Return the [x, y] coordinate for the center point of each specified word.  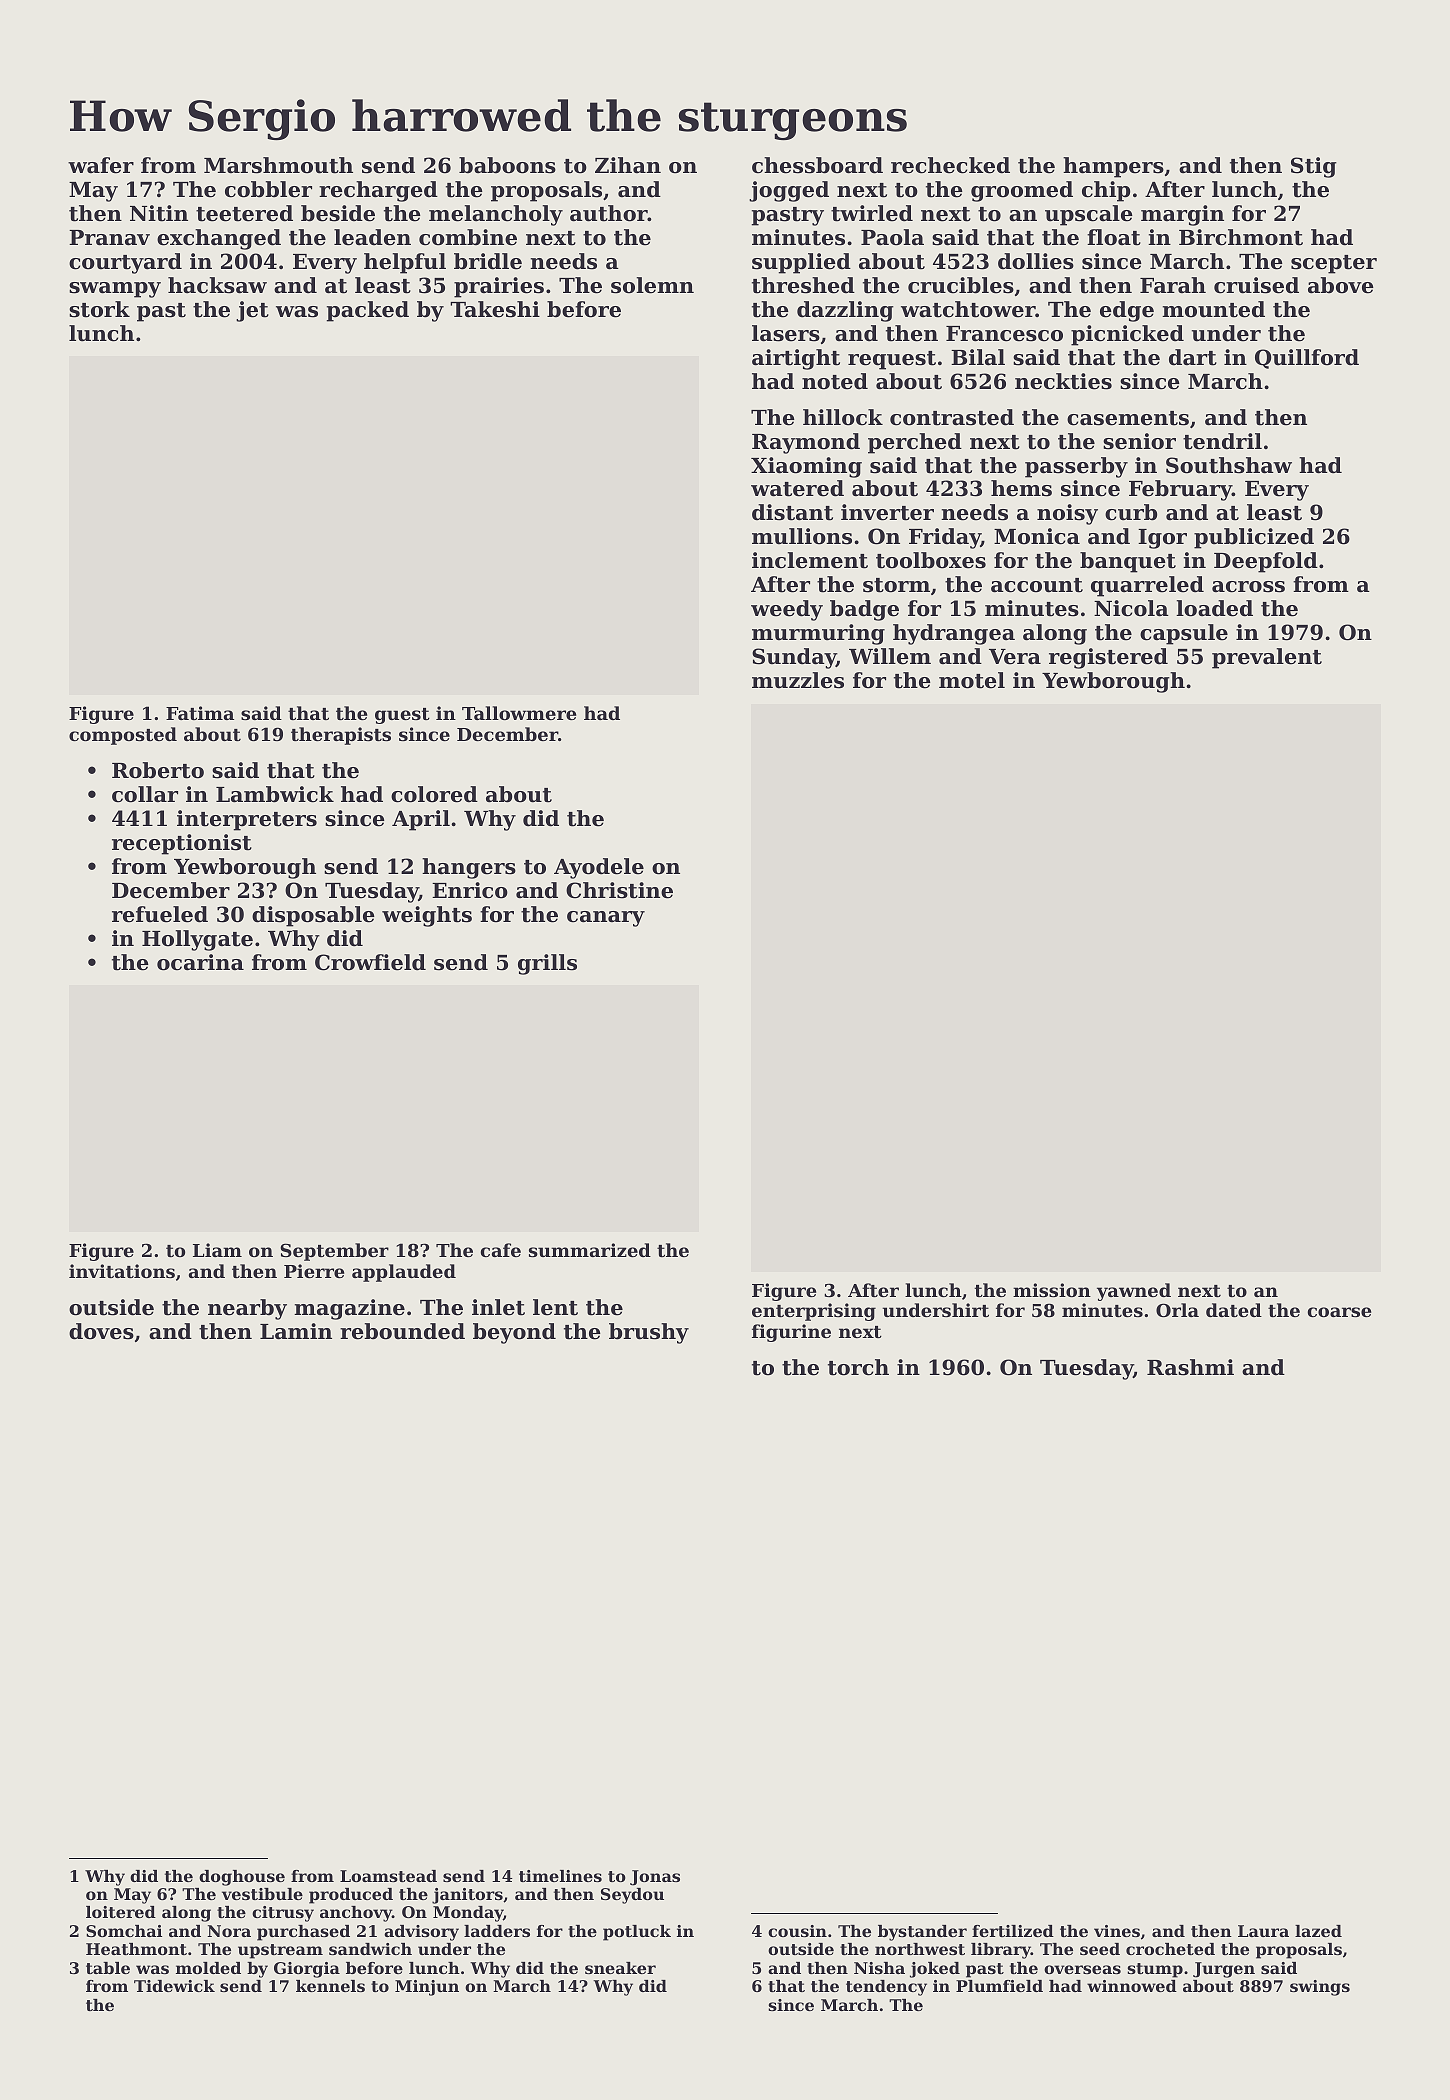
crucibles [961, 285]
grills [547, 964]
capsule [1184, 634]
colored [434, 794]
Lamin [296, 1331]
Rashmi [1190, 1367]
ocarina [200, 962]
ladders [497, 1931]
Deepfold [1266, 562]
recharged [378, 191]
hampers [1113, 167]
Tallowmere [519, 713]
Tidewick [174, 1986]
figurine [791, 1333]
